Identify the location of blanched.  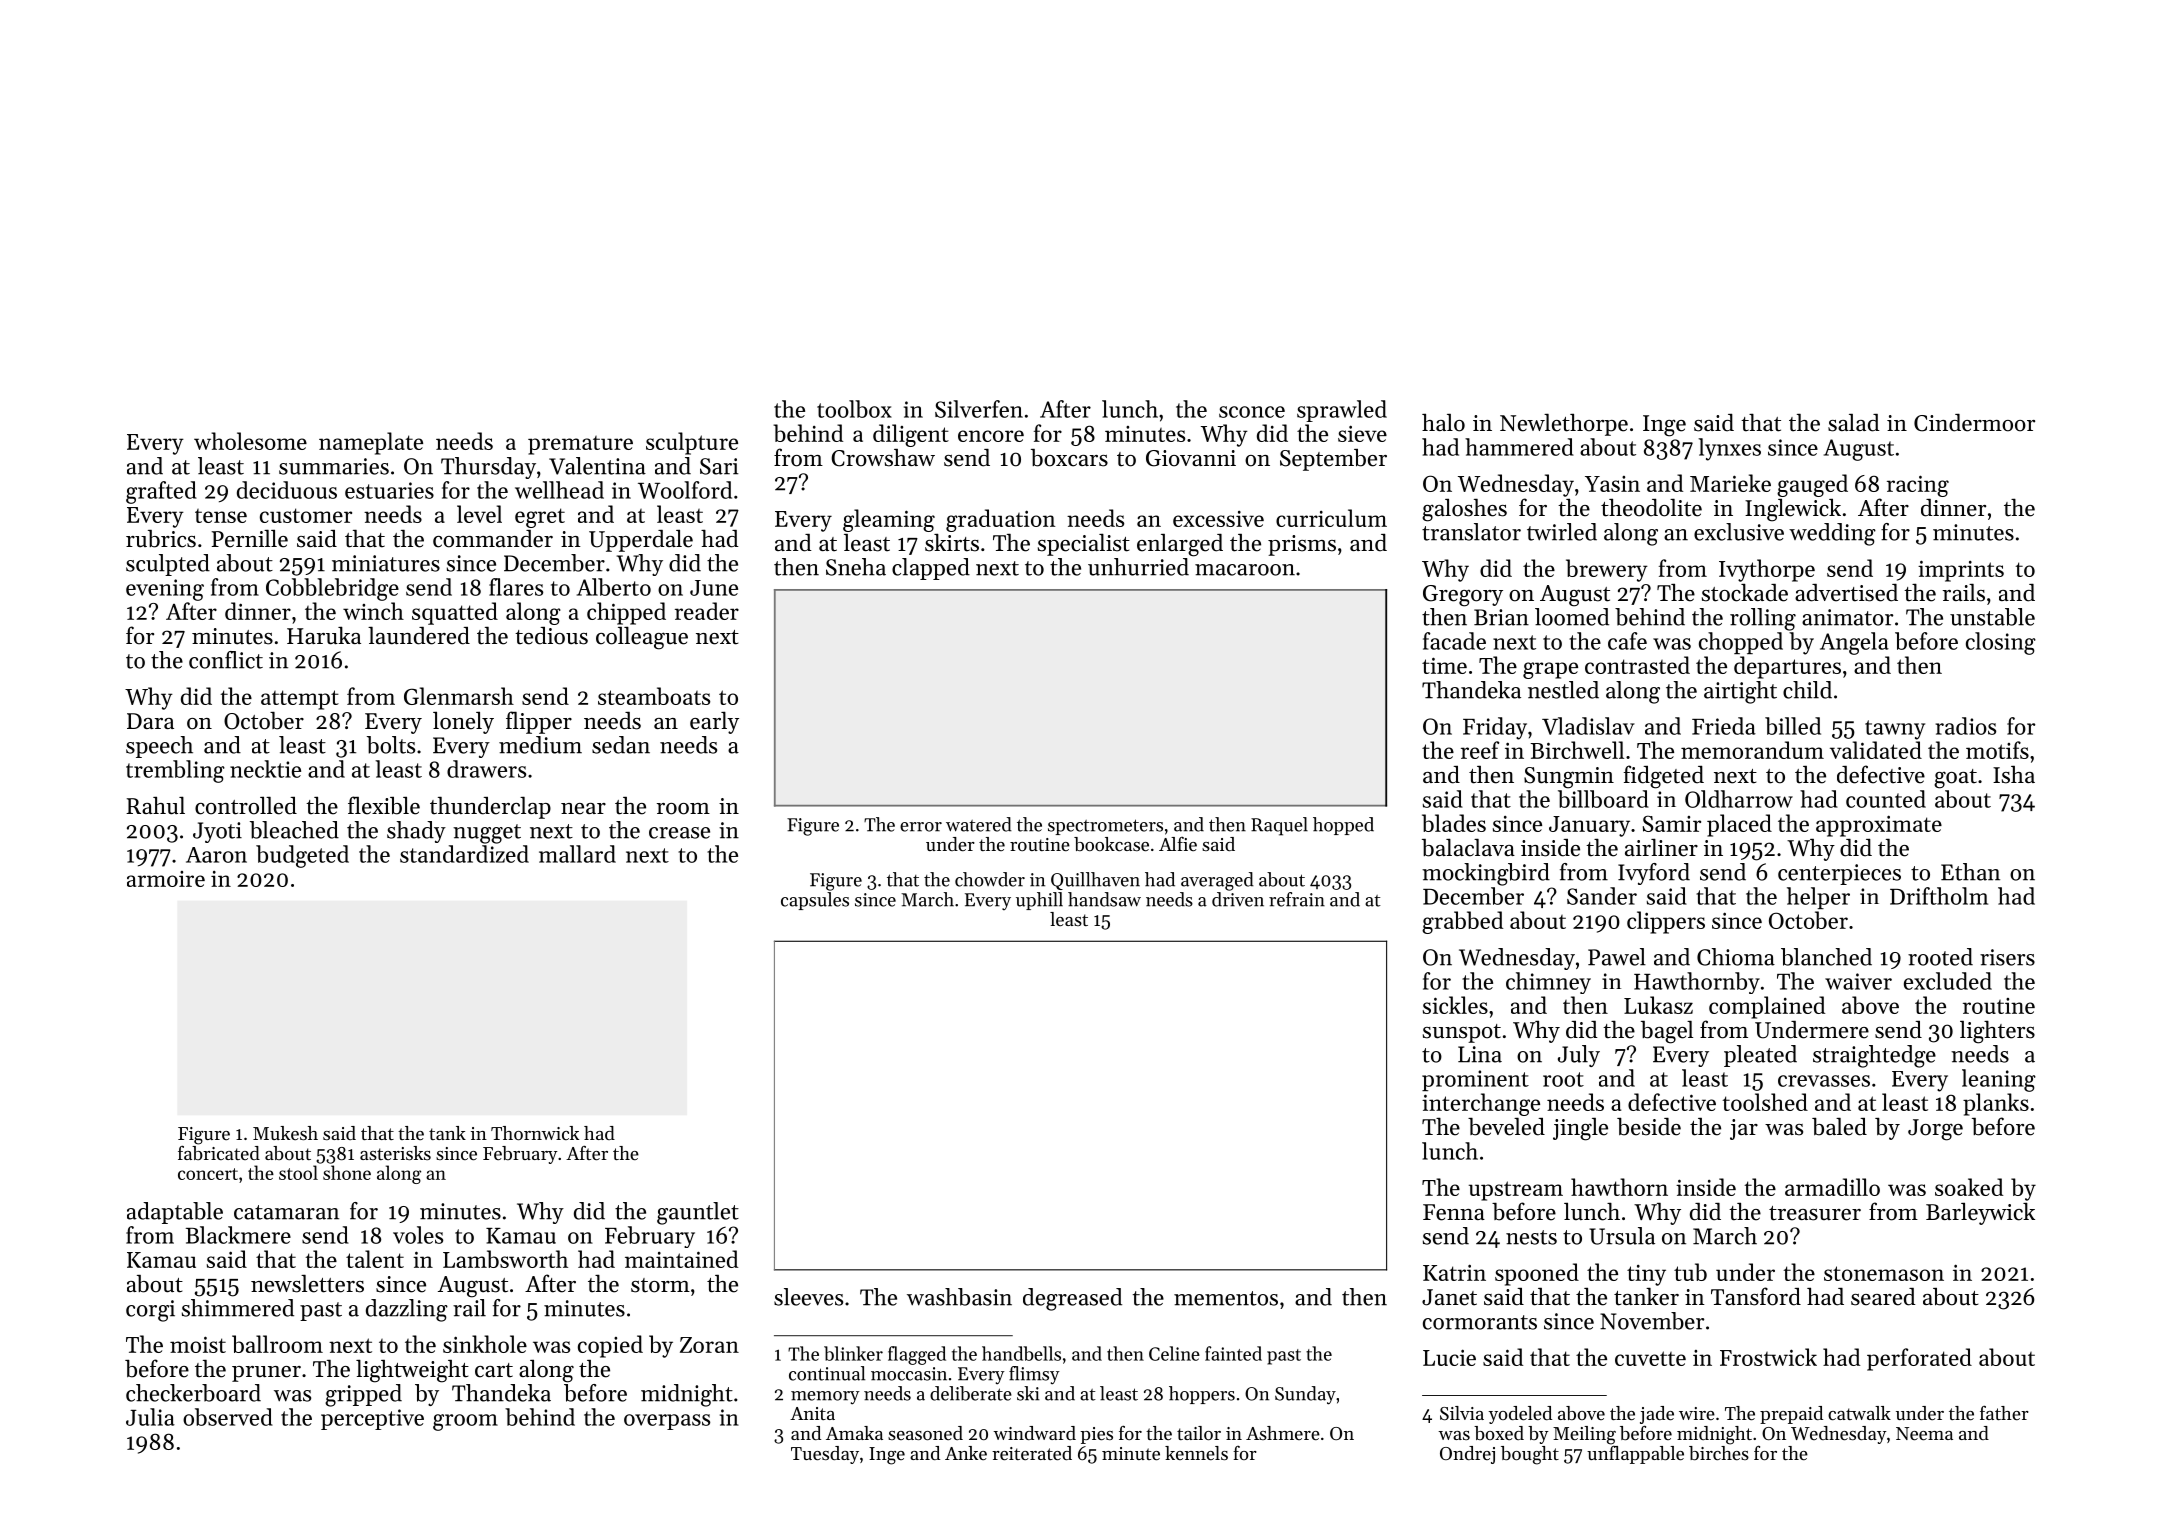
(1826, 957).
